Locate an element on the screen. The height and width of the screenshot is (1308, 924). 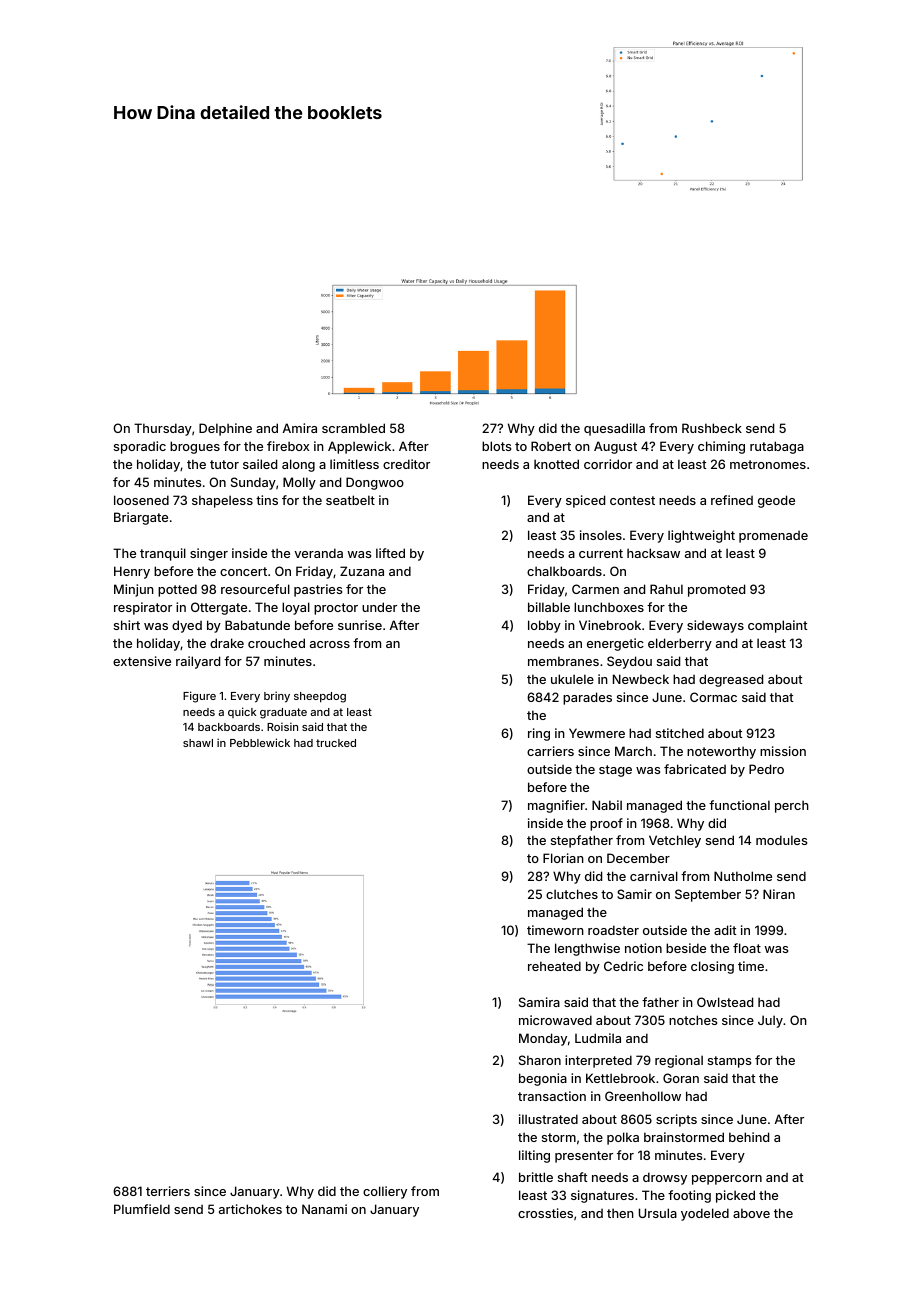
graduate is located at coordinates (283, 713).
